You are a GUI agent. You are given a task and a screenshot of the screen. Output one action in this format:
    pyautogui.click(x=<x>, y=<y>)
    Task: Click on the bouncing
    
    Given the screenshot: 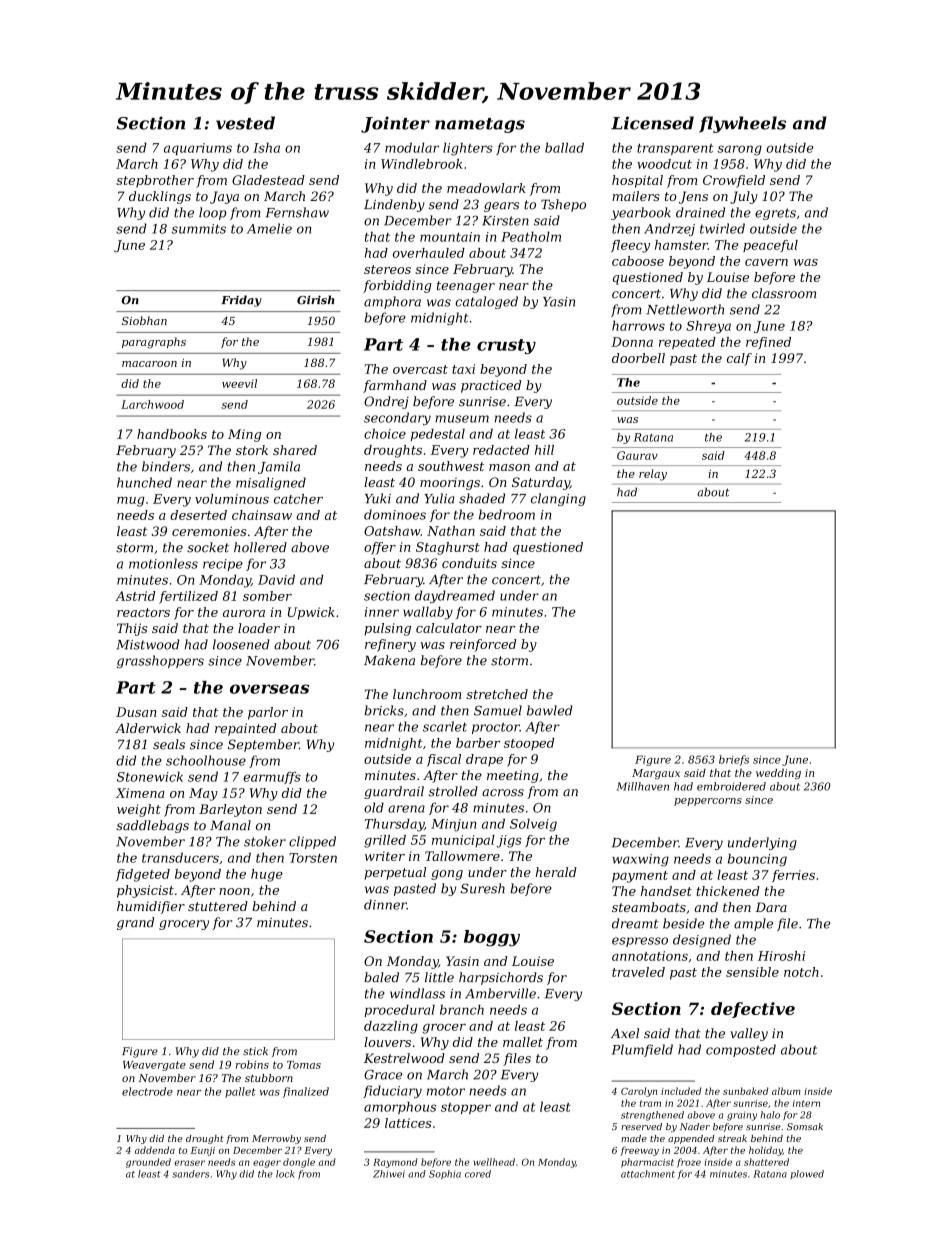 What is the action you would take?
    pyautogui.click(x=757, y=860)
